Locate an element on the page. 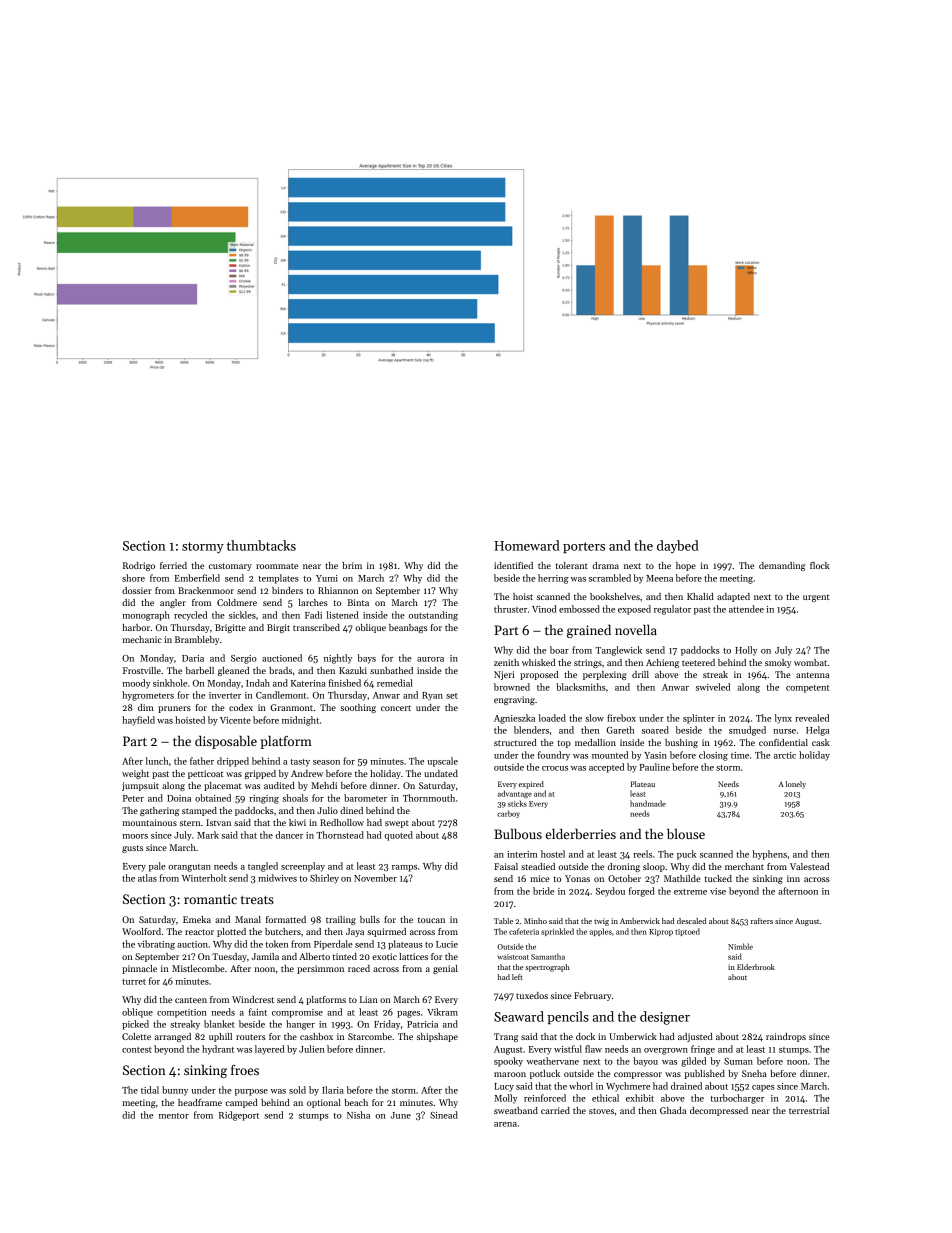 This page has height=1233, width=952. concert is located at coordinates (396, 708).
